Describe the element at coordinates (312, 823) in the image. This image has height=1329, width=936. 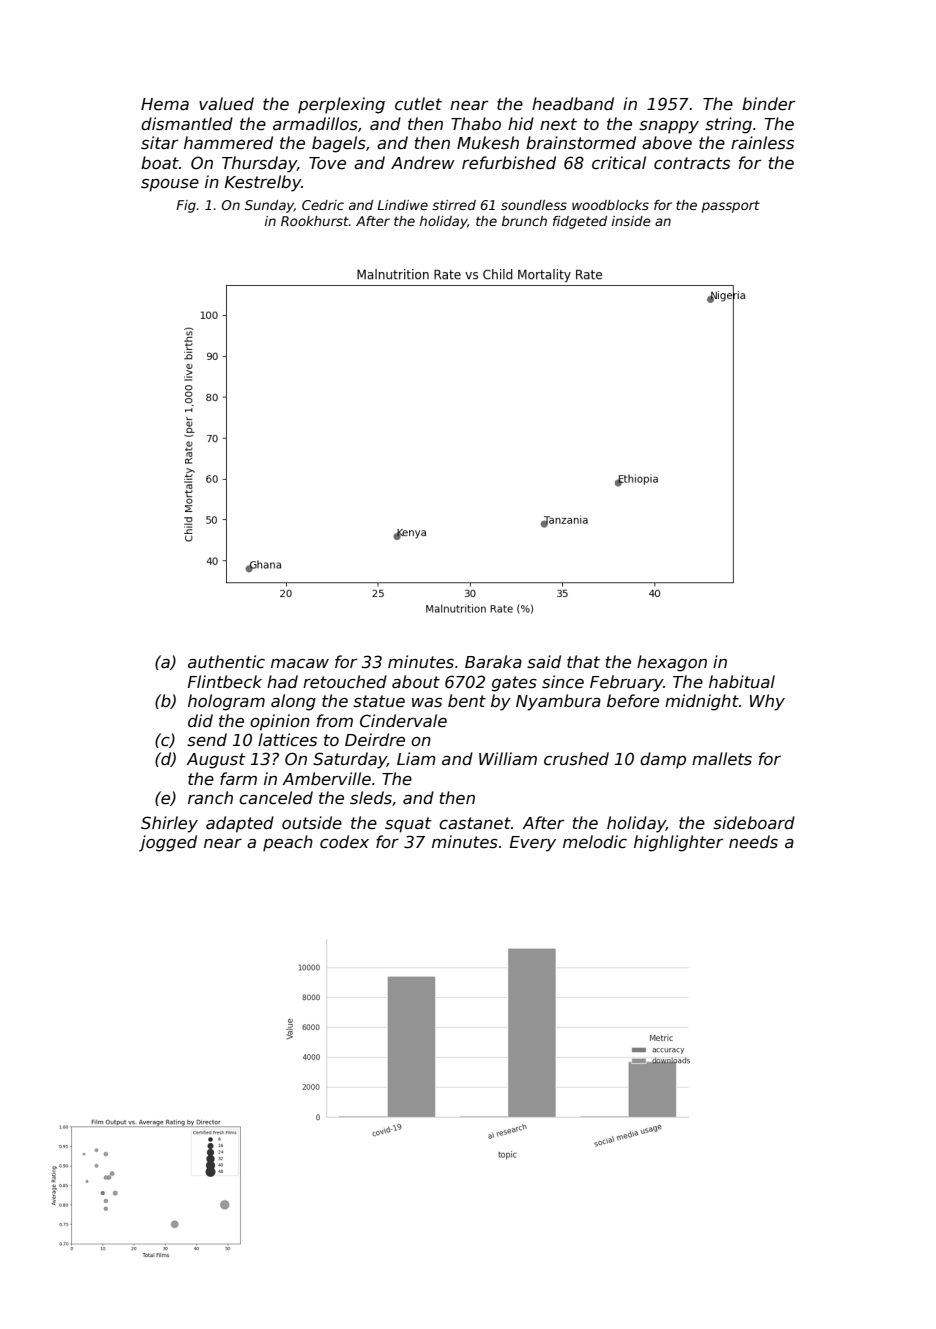
I see `outside` at that location.
